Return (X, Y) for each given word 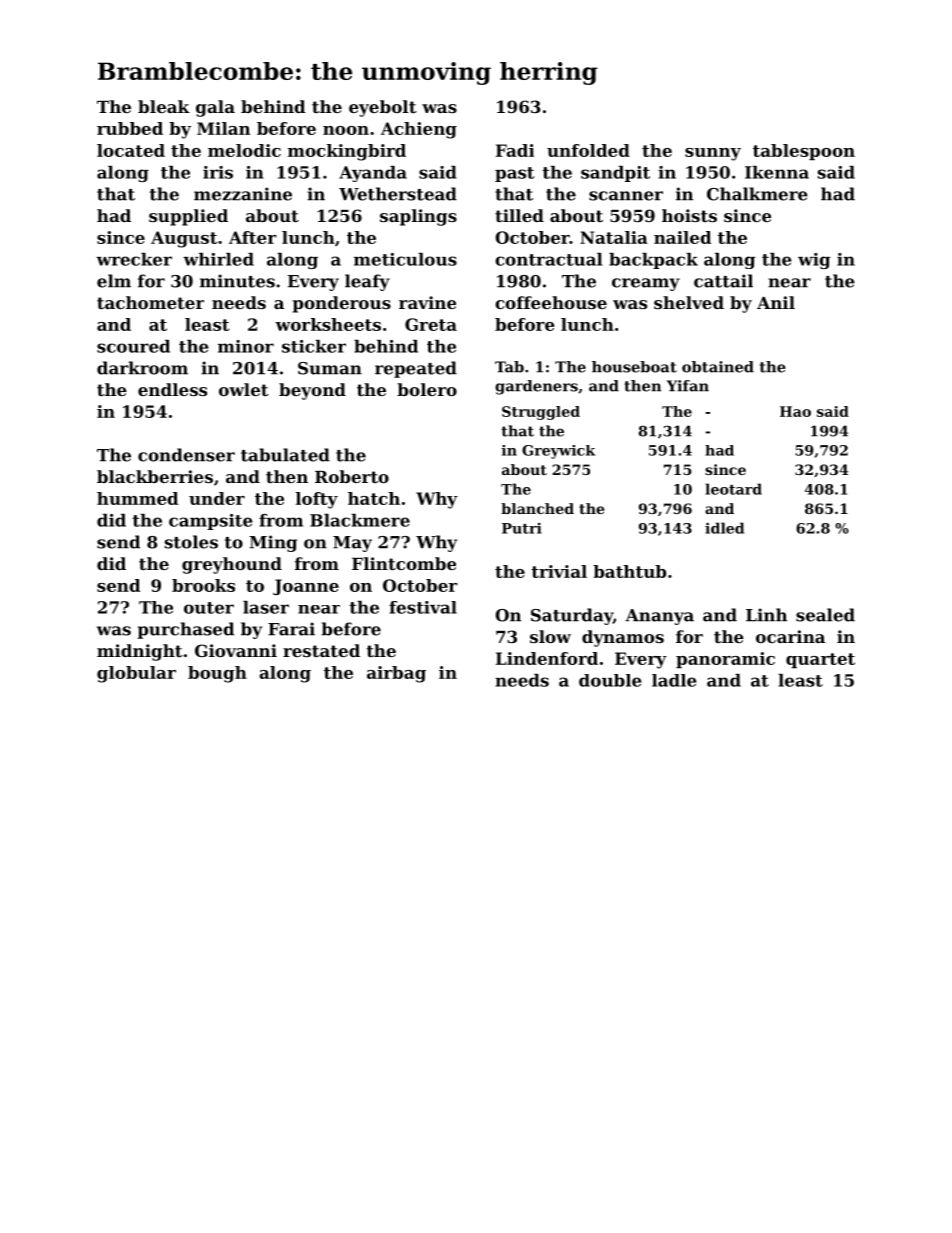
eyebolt (383, 108)
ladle (674, 680)
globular (136, 674)
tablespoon (804, 152)
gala (215, 108)
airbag (396, 674)
